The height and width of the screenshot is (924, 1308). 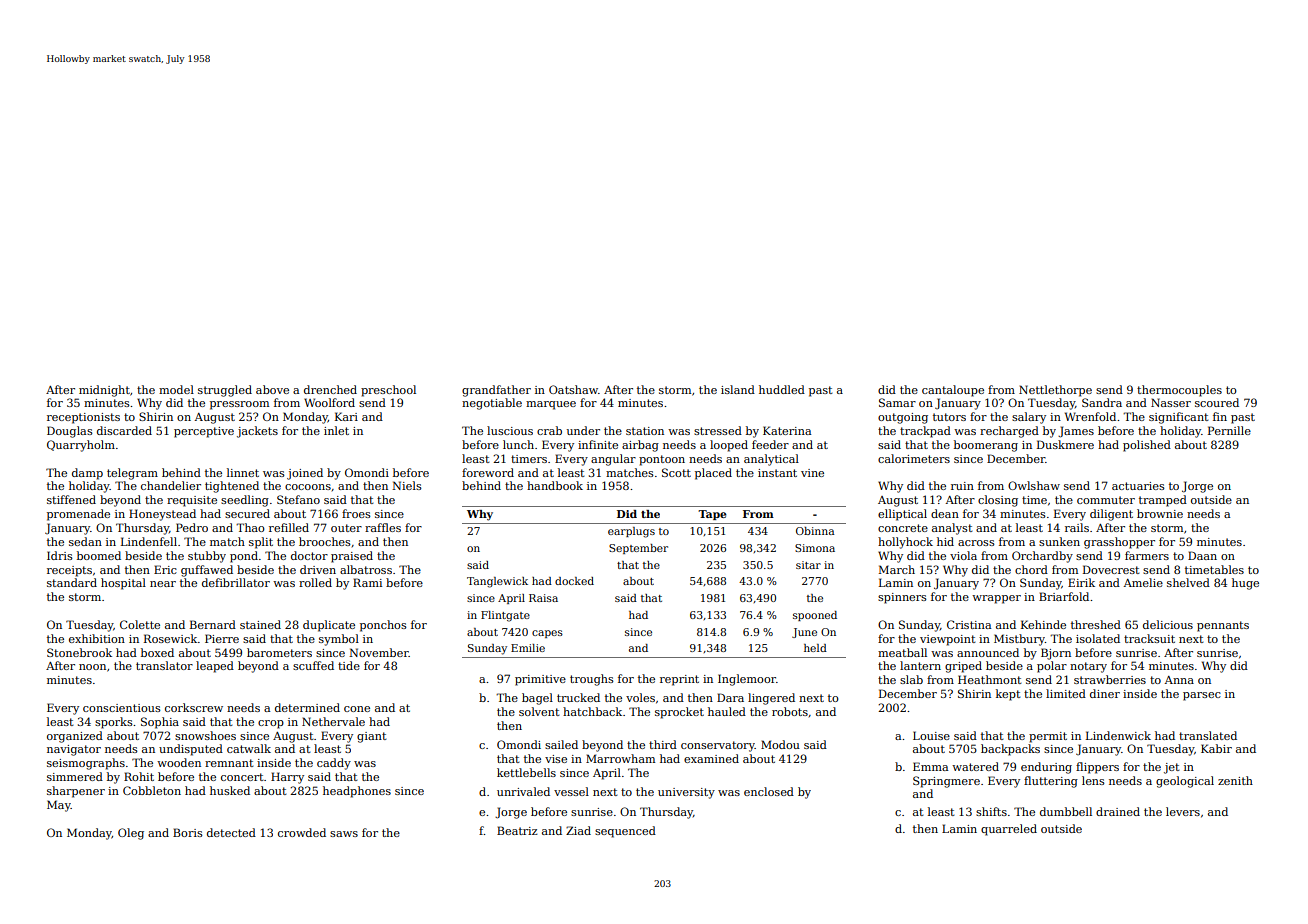 What do you see at coordinates (561, 744) in the screenshot?
I see `sailed` at bounding box center [561, 744].
